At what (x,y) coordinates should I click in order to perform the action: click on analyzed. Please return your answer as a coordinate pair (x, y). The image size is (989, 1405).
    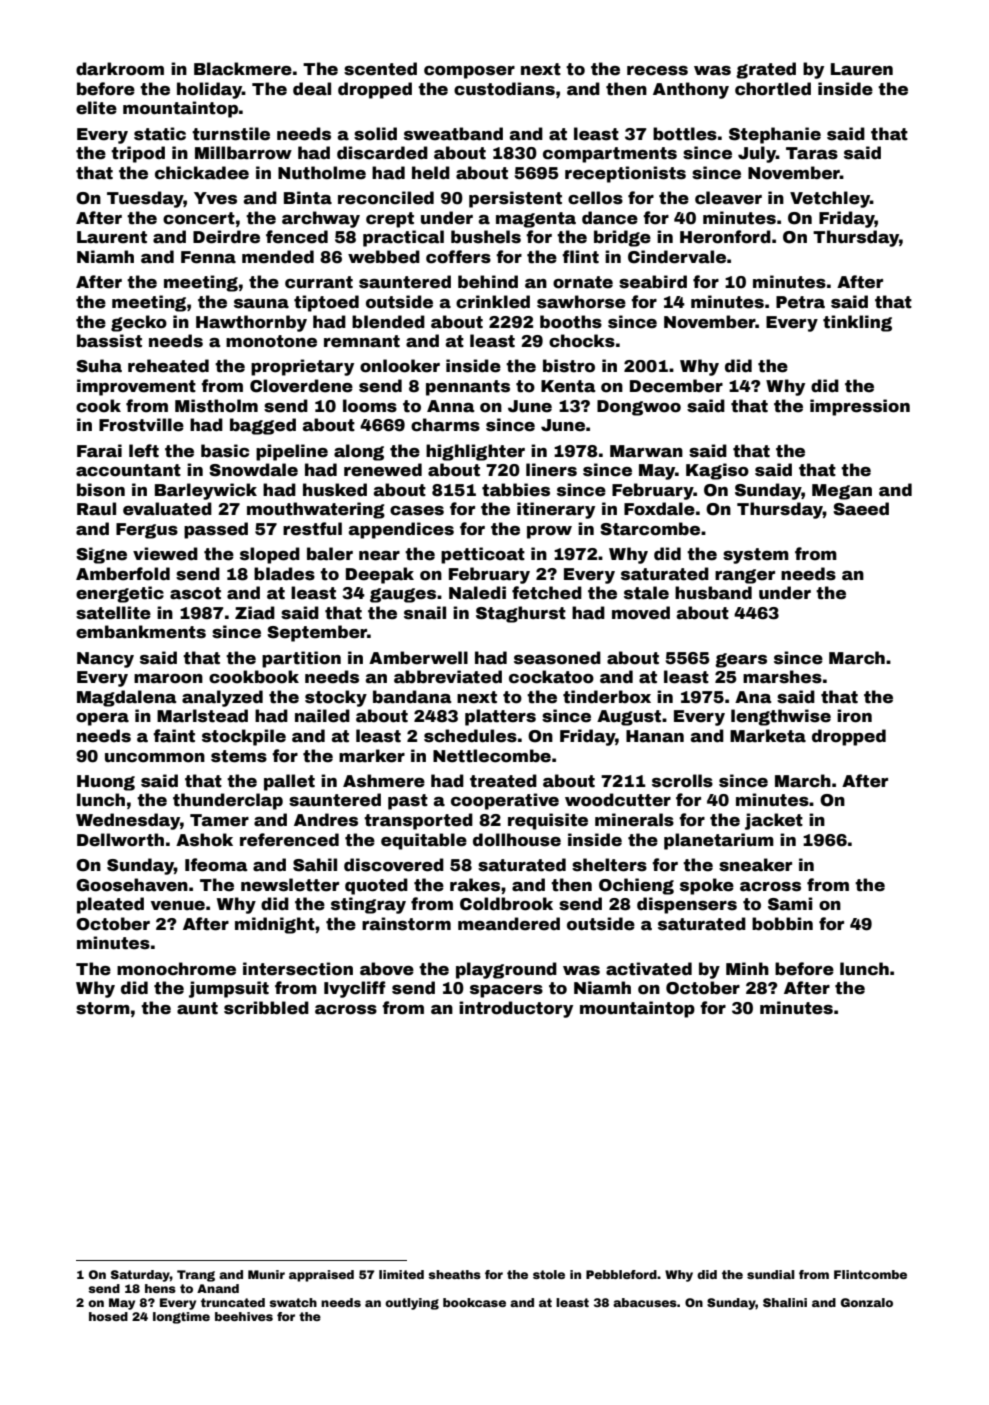
    Looking at the image, I should click on (222, 698).
